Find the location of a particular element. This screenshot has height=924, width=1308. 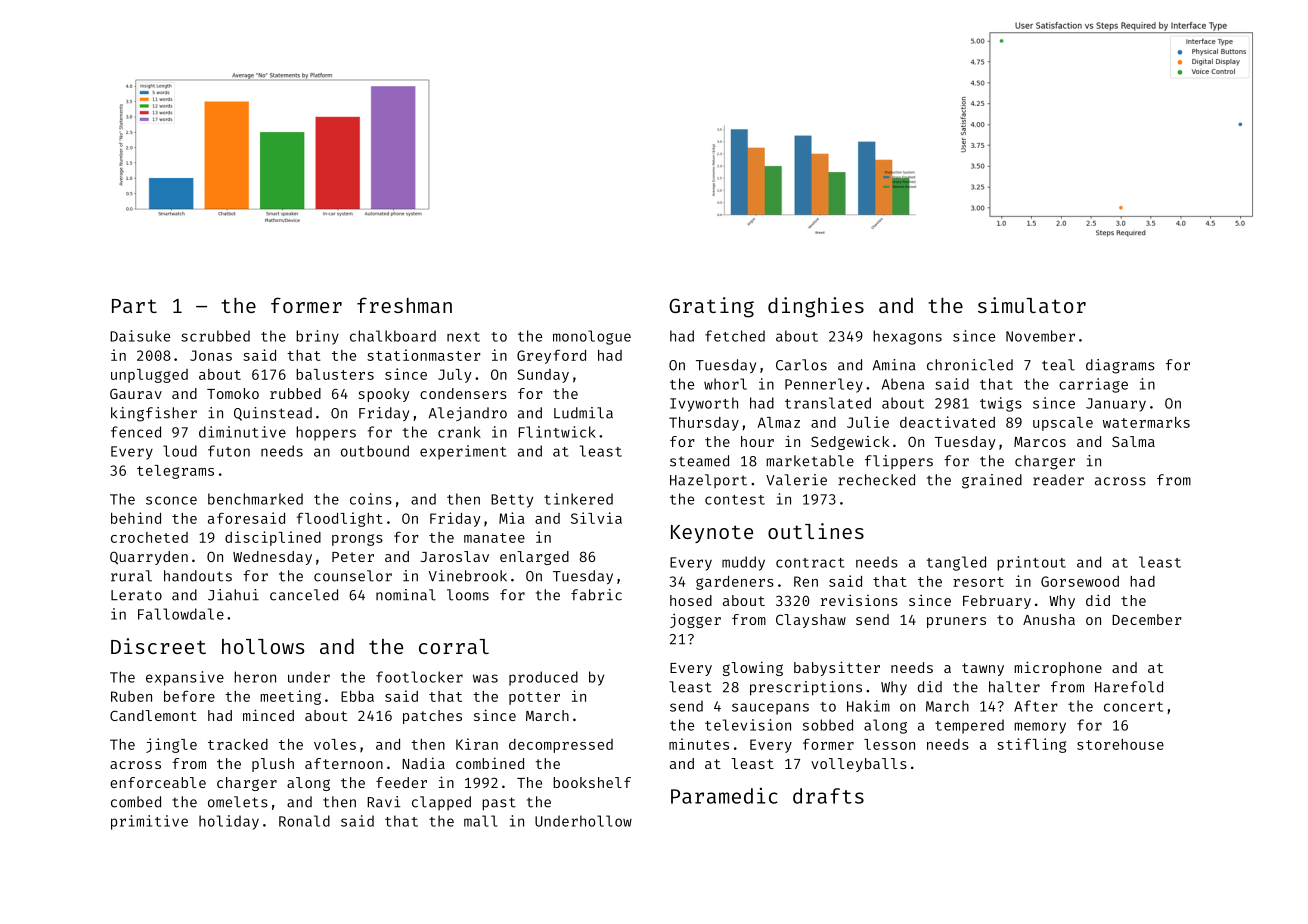

Ronald is located at coordinates (304, 821).
